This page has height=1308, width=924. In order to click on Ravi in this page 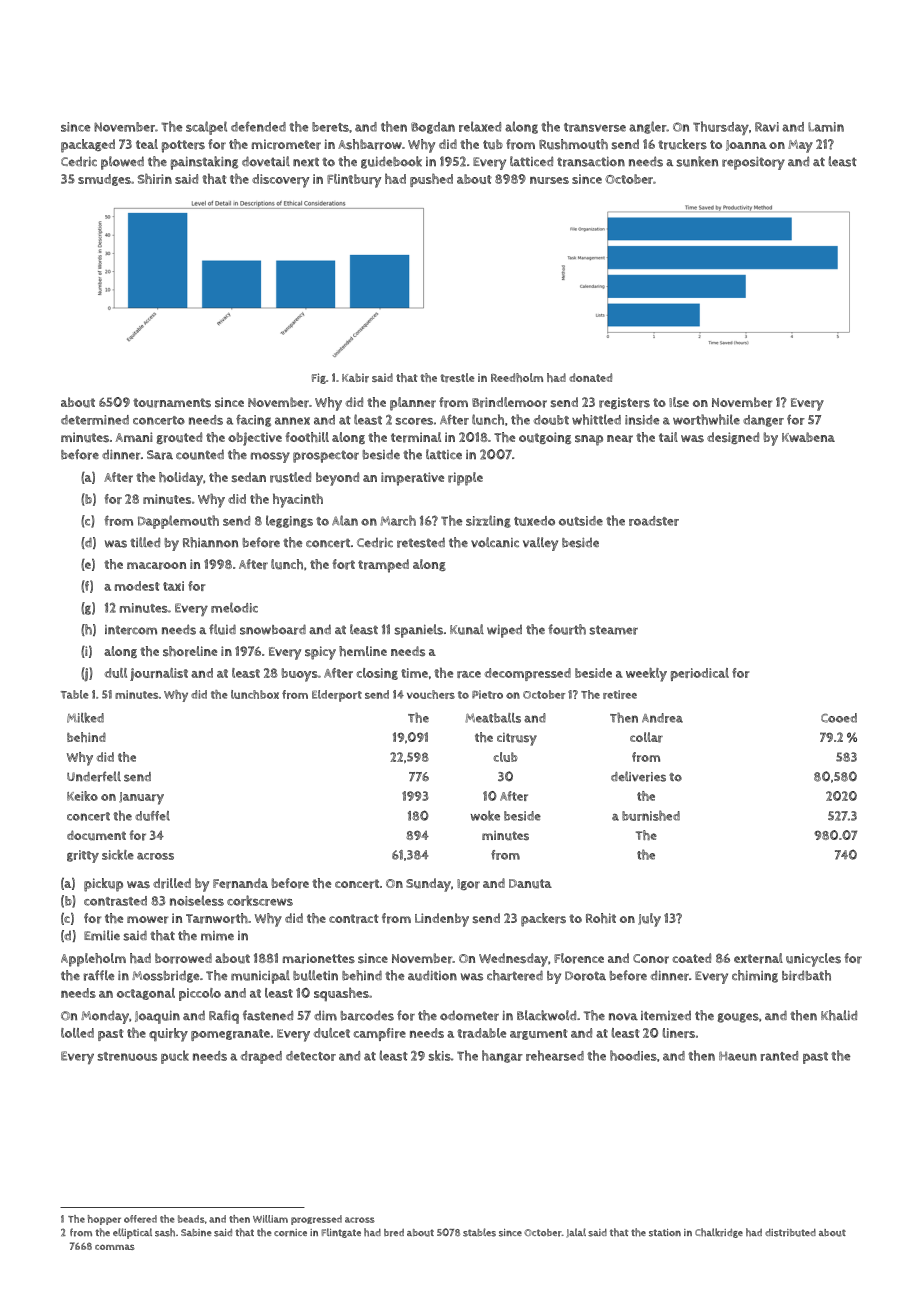, I will do `click(767, 127)`.
